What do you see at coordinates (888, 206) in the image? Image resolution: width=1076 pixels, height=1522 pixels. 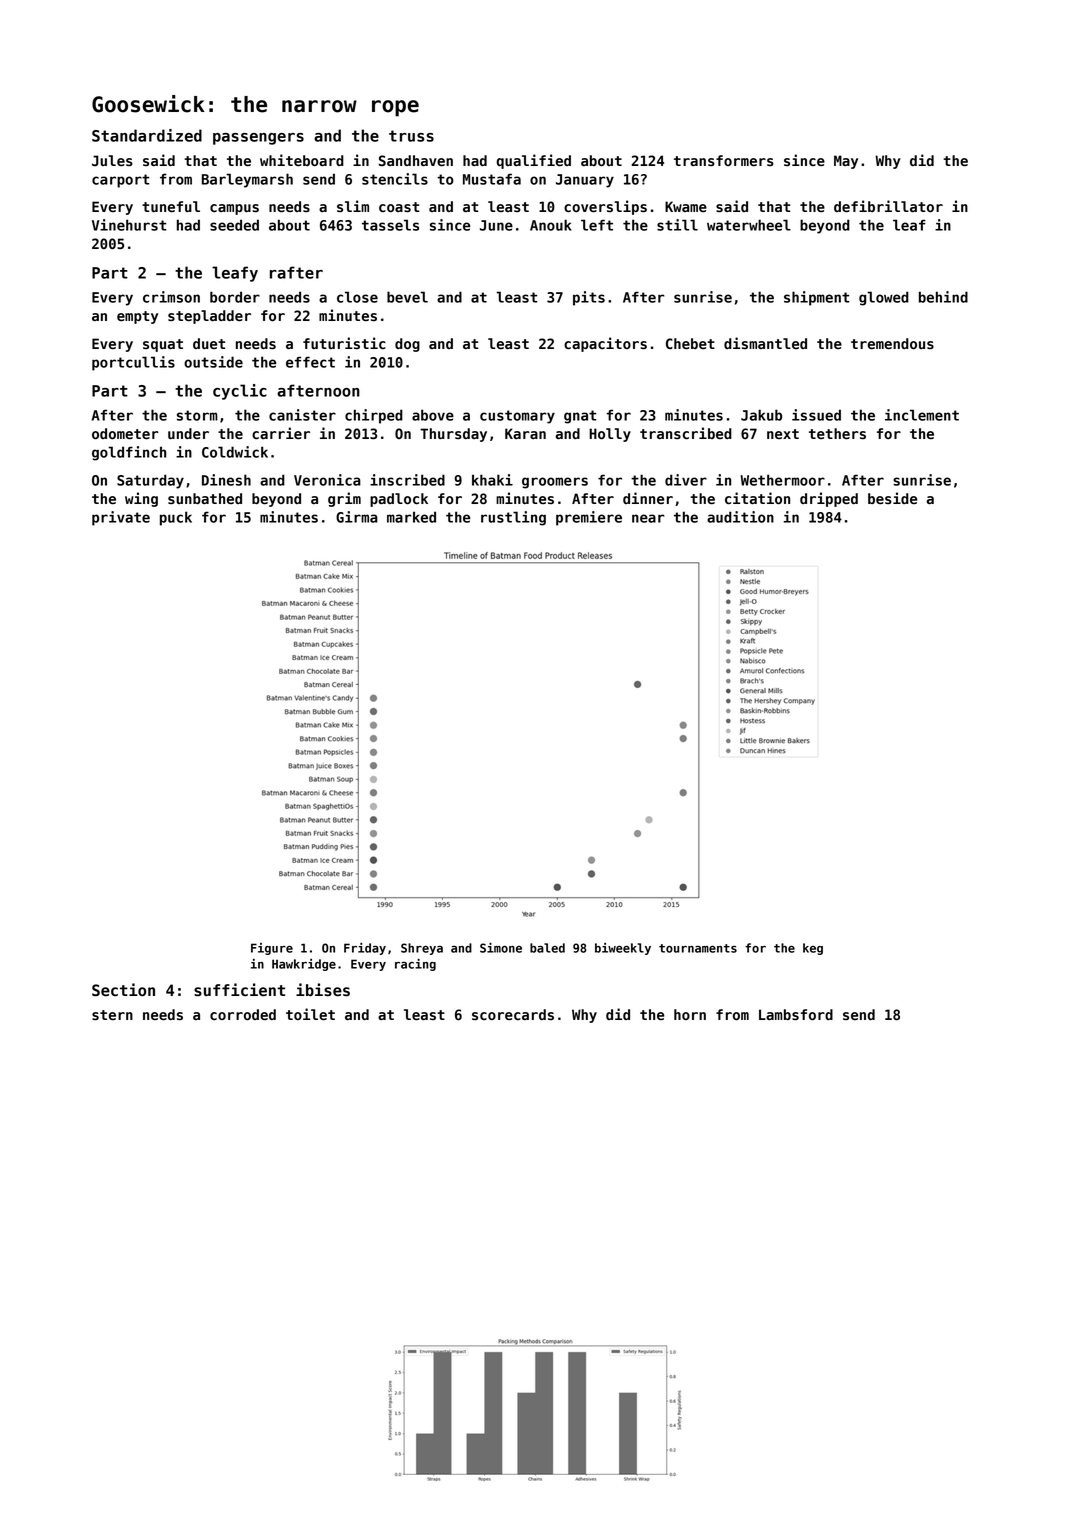 I see `defibrillator` at bounding box center [888, 206].
